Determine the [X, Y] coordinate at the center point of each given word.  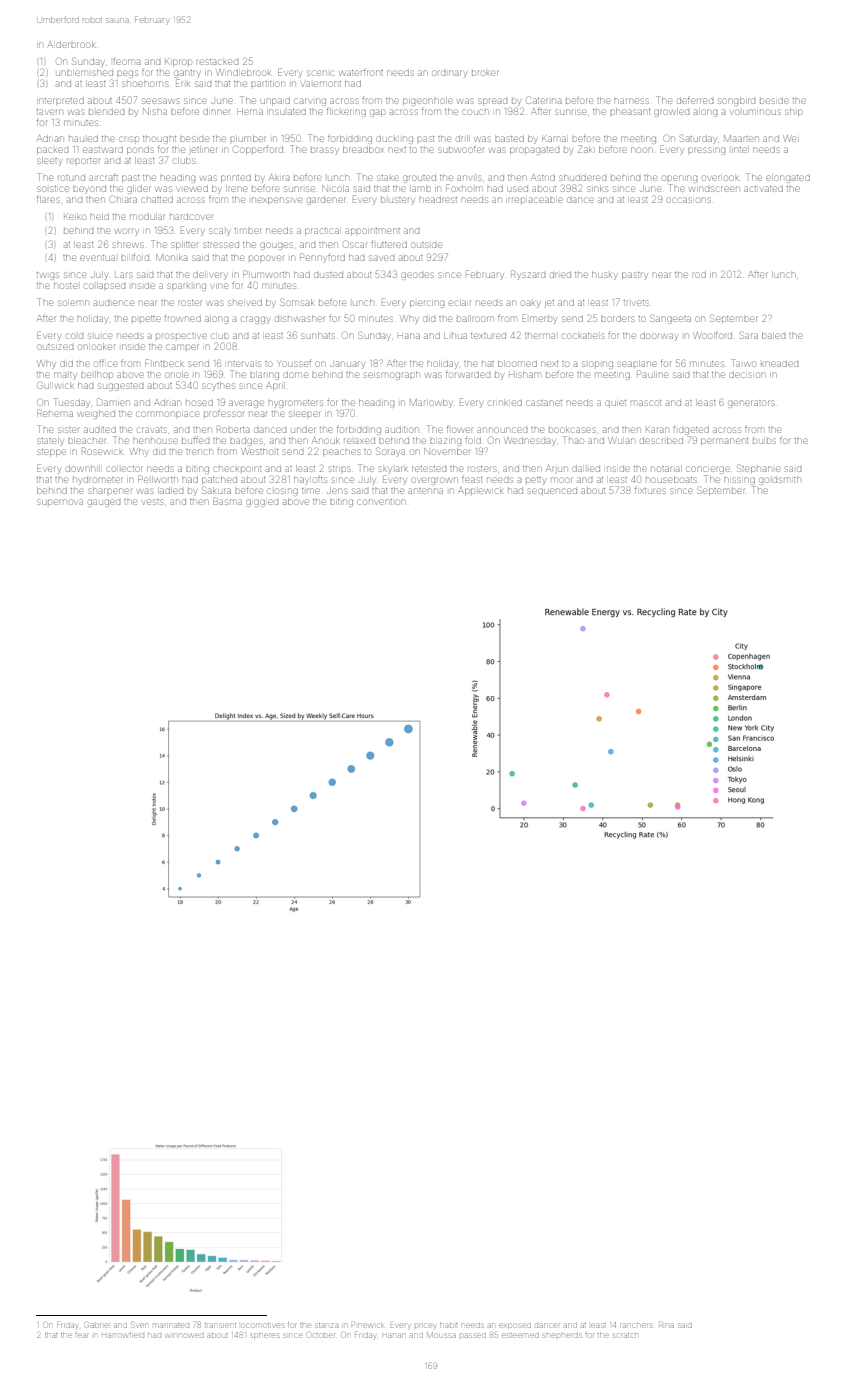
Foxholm [464, 188]
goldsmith [779, 481]
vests [153, 502]
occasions [689, 200]
